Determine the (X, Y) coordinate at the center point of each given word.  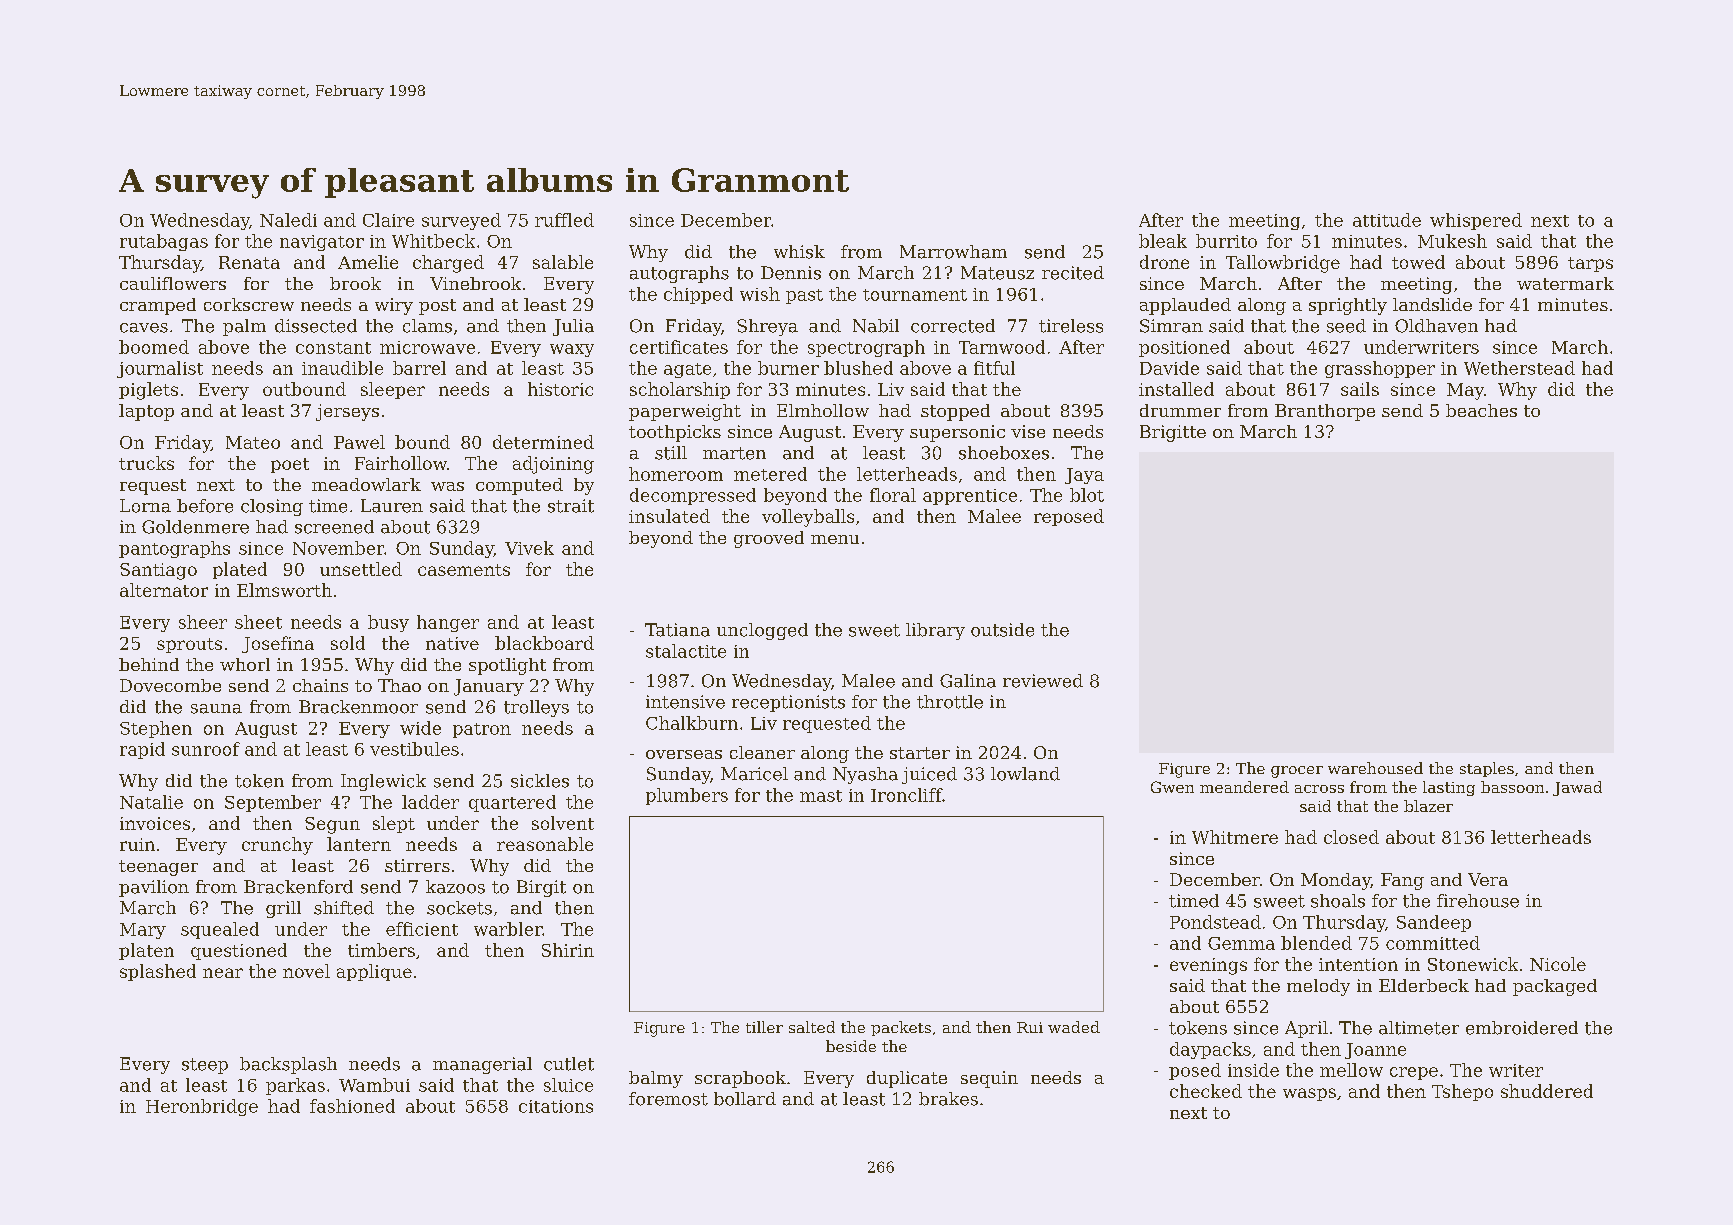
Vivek (529, 548)
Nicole (1558, 964)
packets (901, 1028)
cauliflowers (173, 283)
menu (835, 539)
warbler (508, 929)
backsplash (288, 1065)
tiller (764, 1027)
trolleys (536, 708)
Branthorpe (1325, 412)
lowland (1025, 774)
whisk (799, 252)
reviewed (1043, 681)
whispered (1476, 221)
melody (1318, 987)
